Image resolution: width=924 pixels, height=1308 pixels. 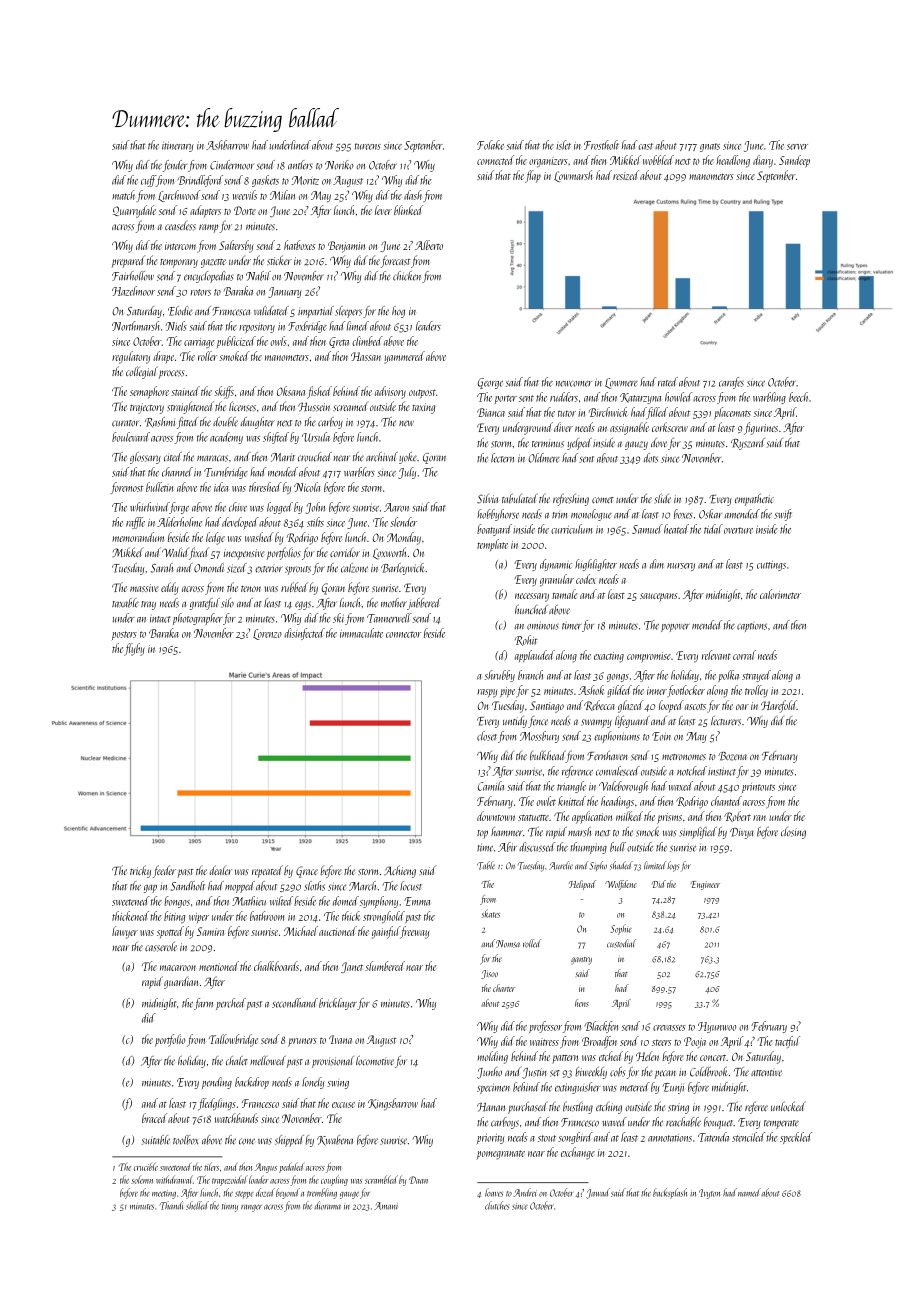 What do you see at coordinates (227, 145) in the page?
I see `Ashbarrow` at bounding box center [227, 145].
